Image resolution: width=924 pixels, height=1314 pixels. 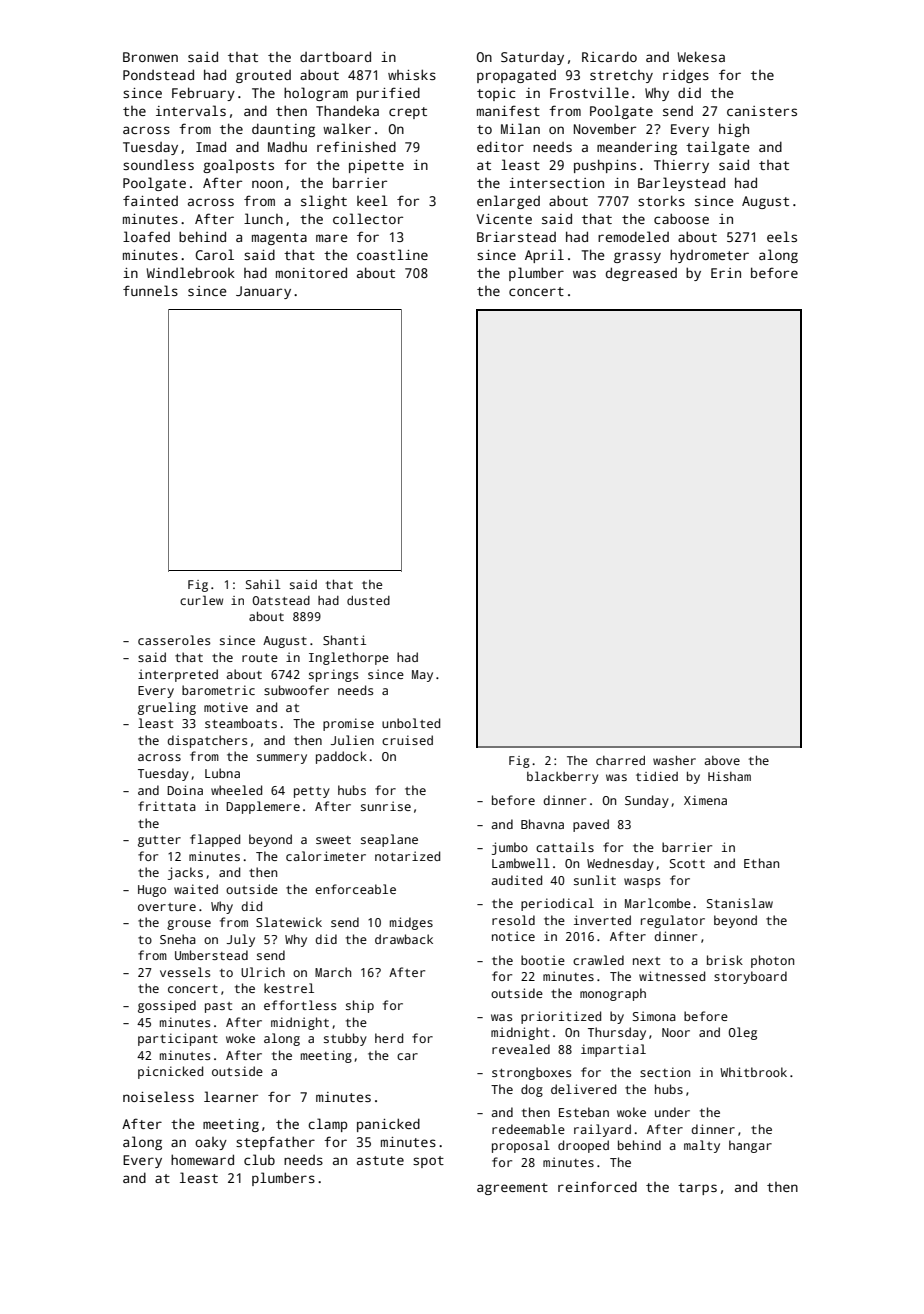 What do you see at coordinates (201, 600) in the document?
I see `curlew` at bounding box center [201, 600].
